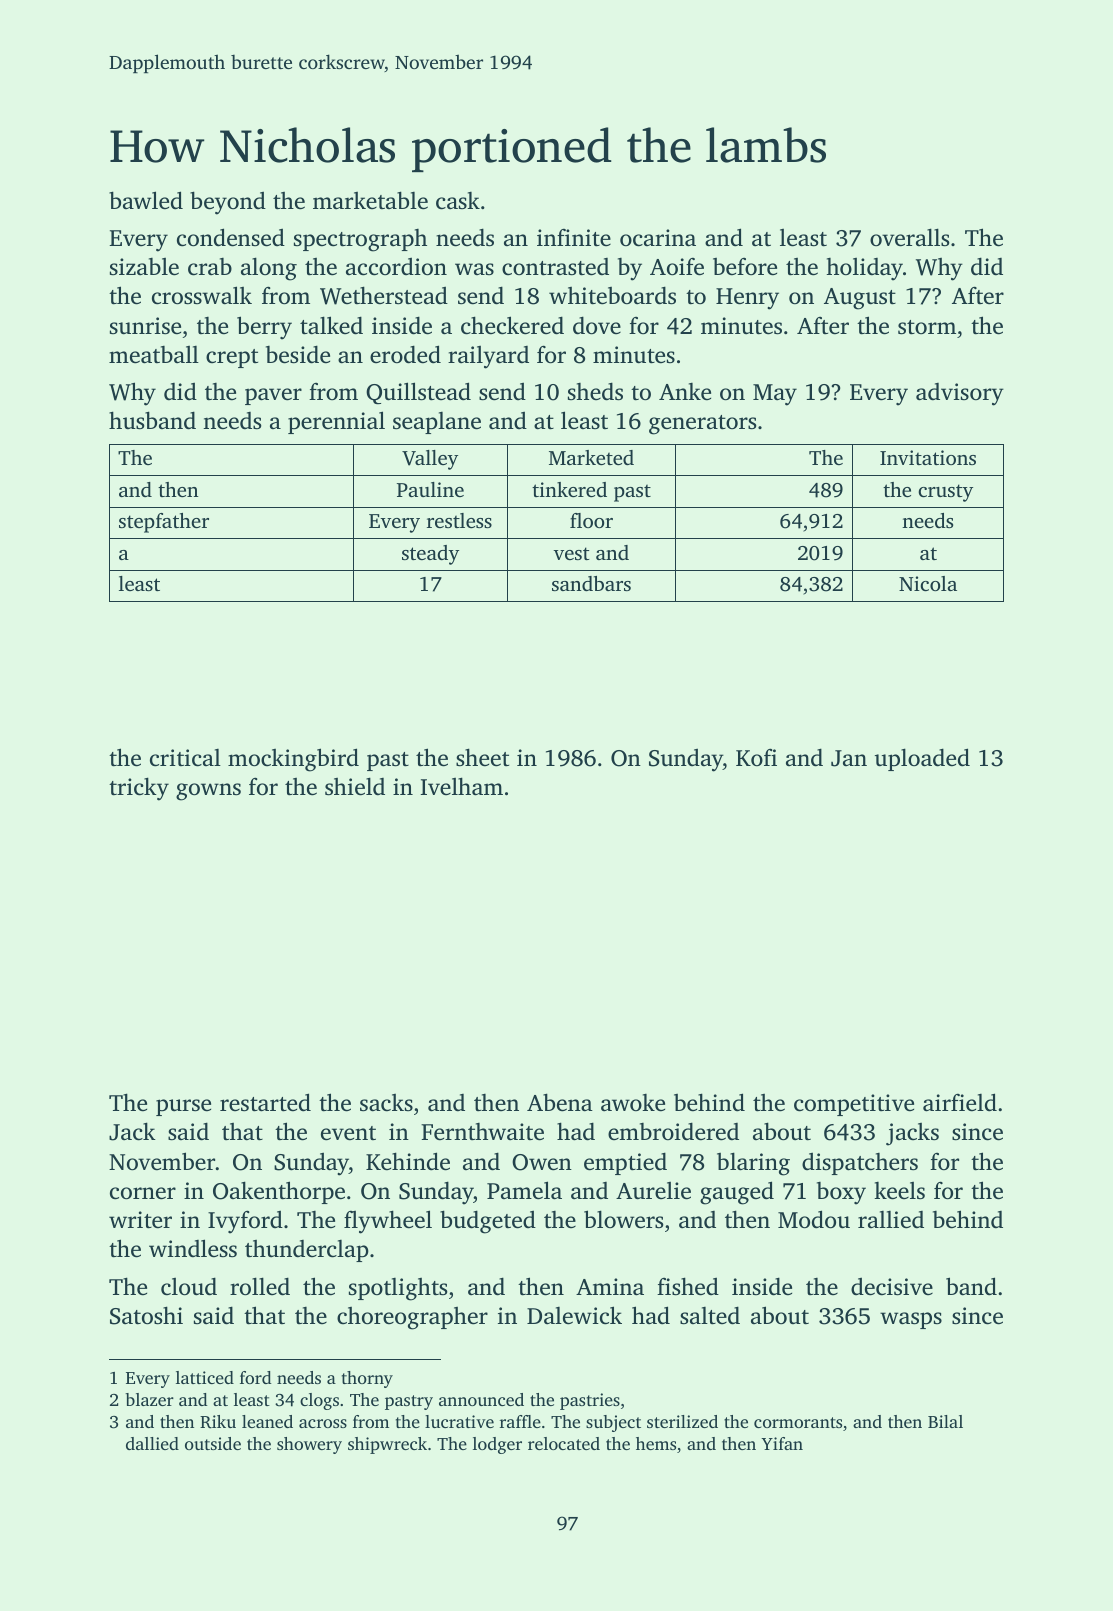 This document has height=1611, width=1113. I want to click on spectrograph, so click(360, 240).
